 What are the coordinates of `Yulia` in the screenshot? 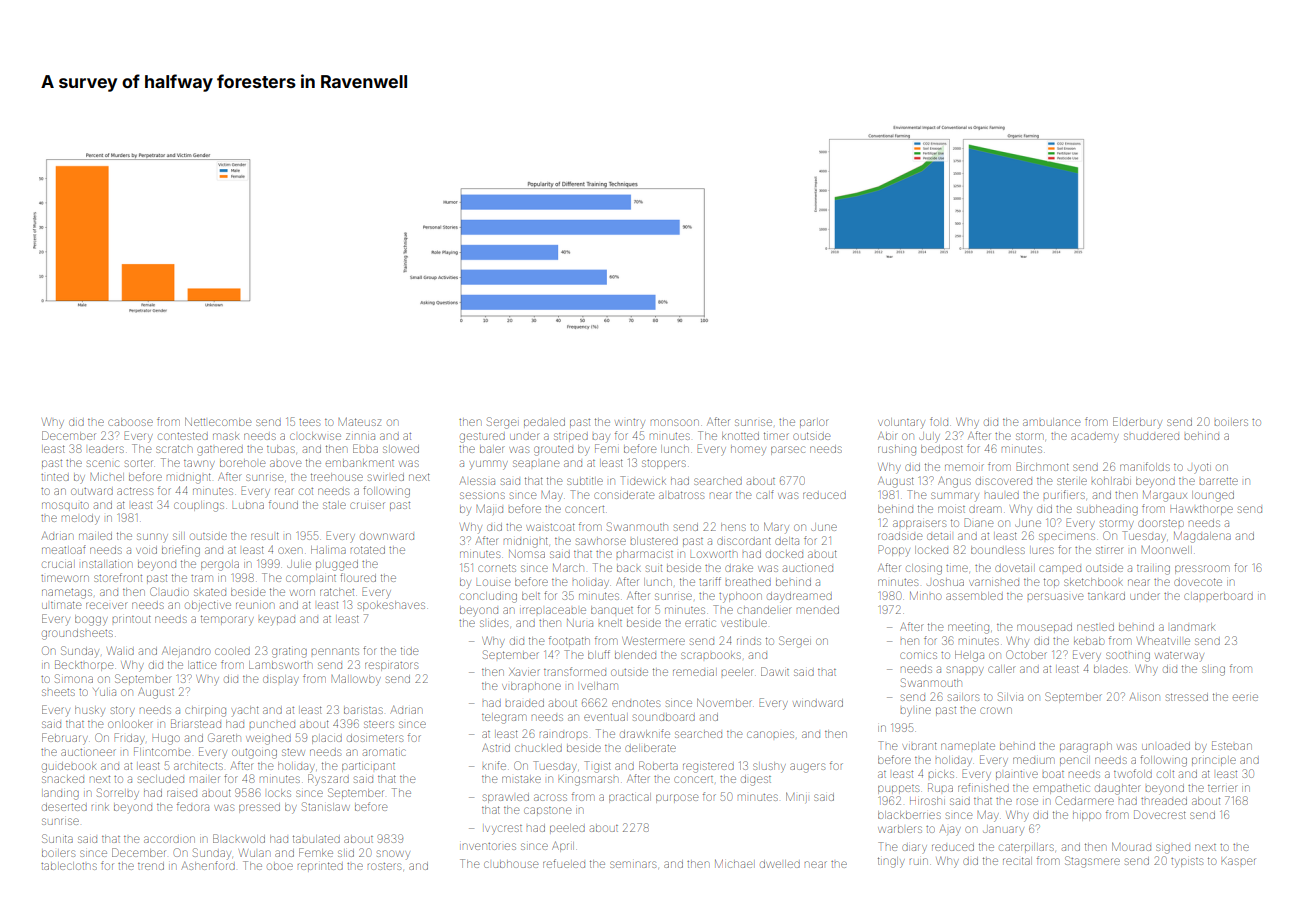 It's located at (104, 692).
